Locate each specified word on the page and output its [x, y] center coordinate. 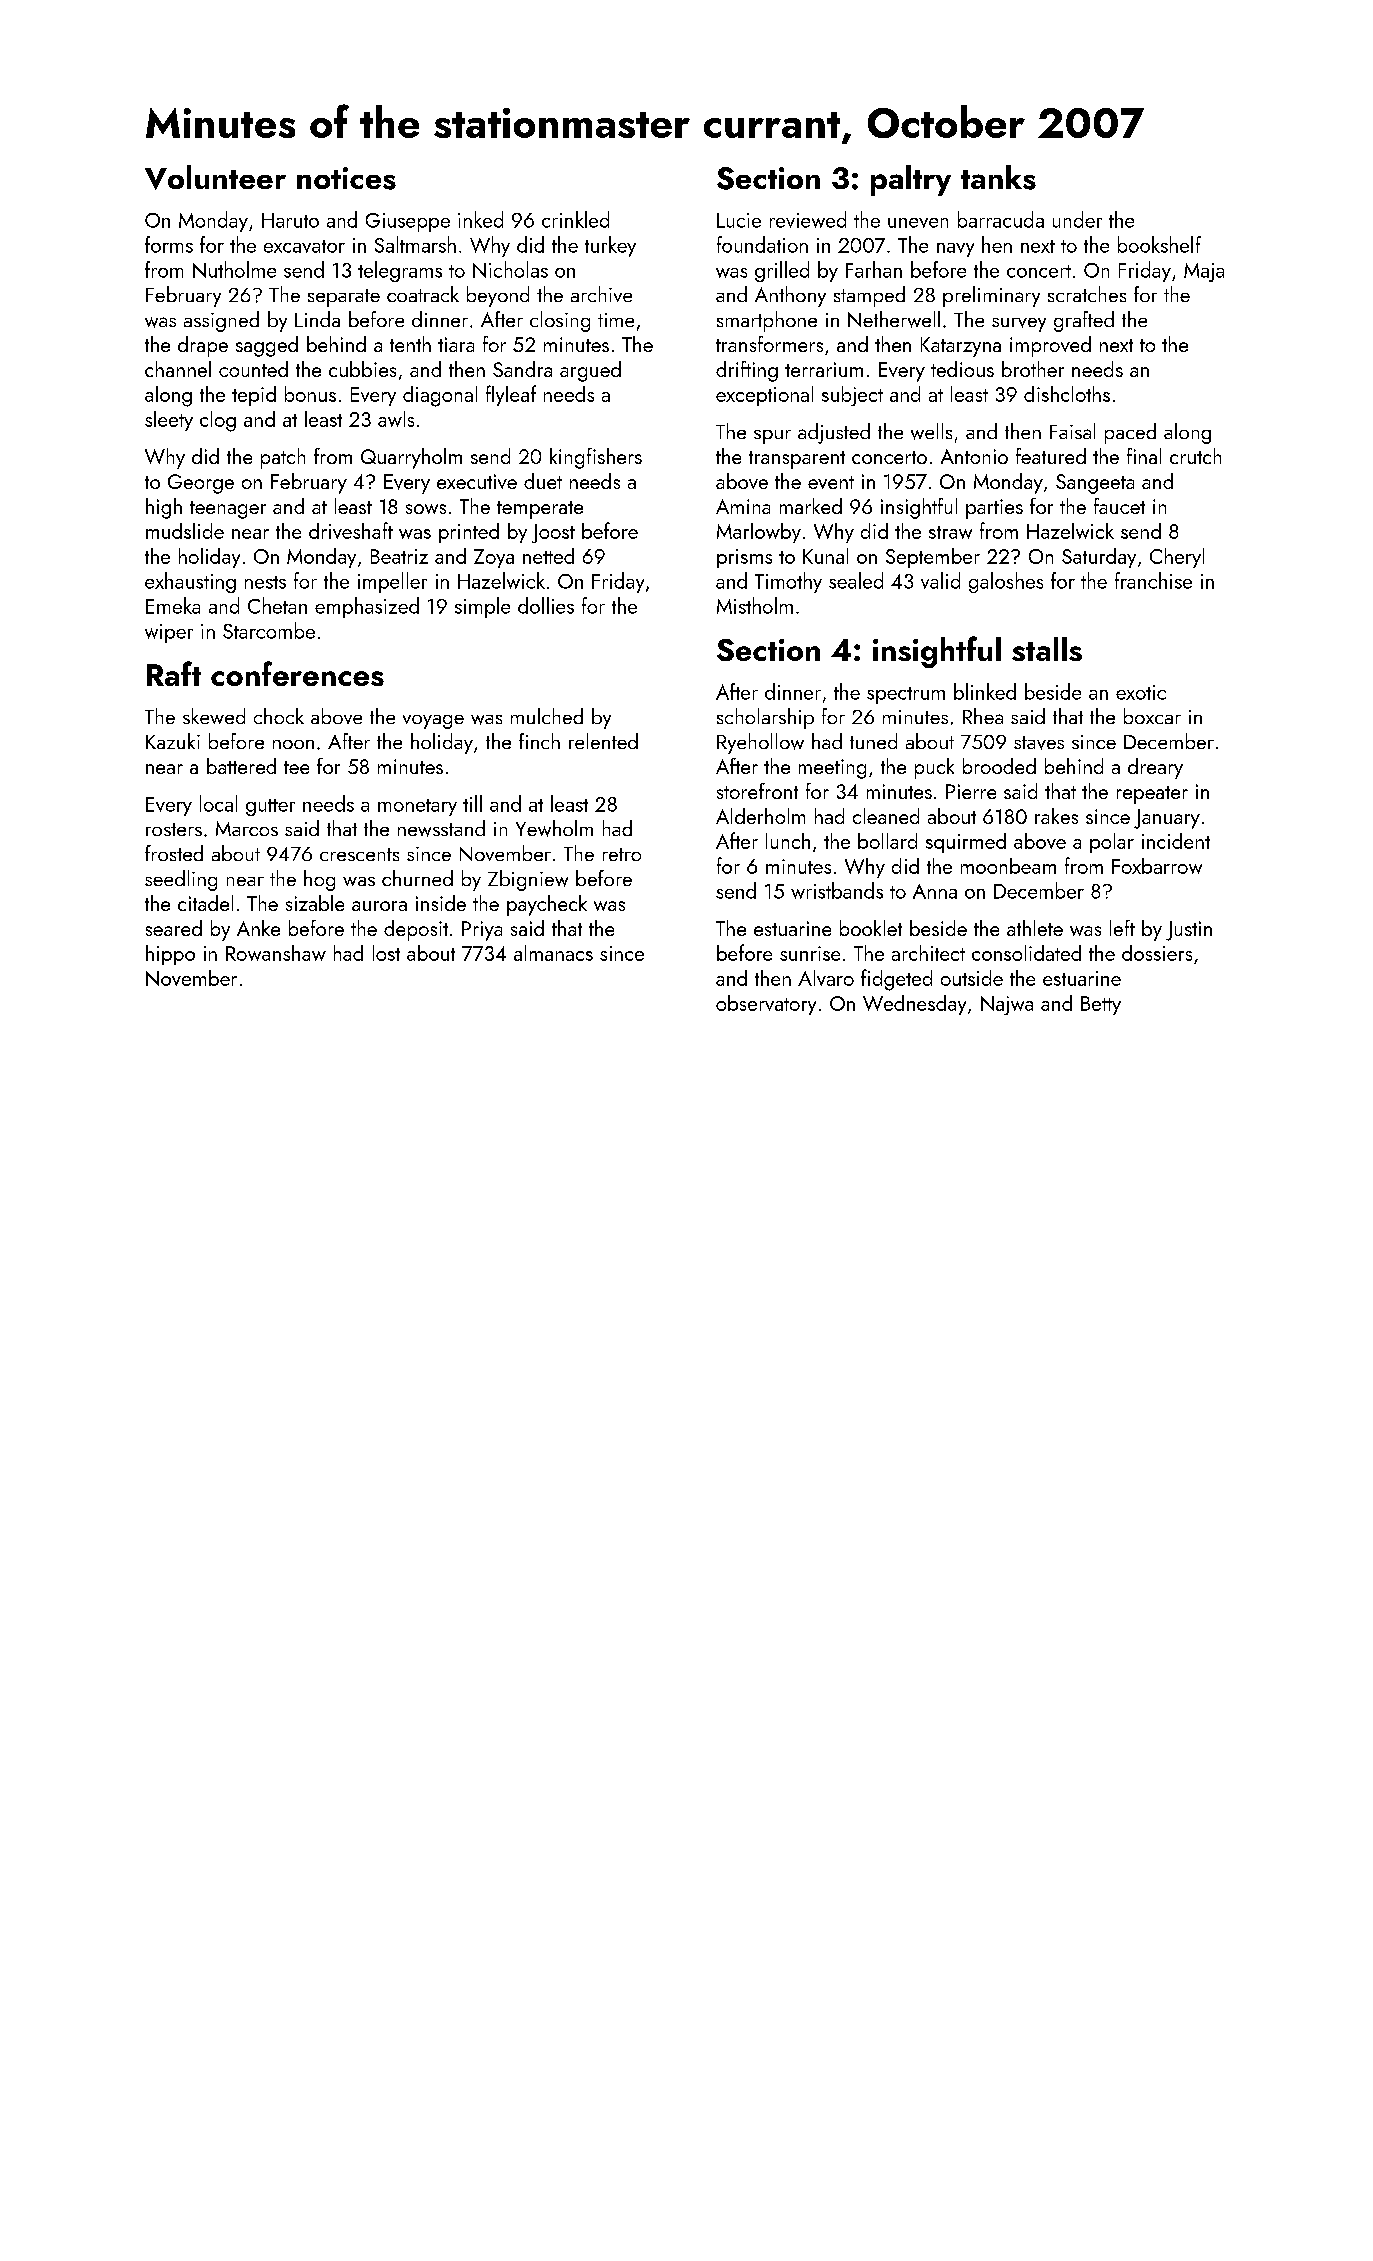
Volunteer [215, 177]
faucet [1119, 506]
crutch [1195, 456]
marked [811, 506]
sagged [267, 346]
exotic [1141, 692]
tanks [998, 177]
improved [1050, 346]
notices [346, 178]
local [218, 803]
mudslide [185, 531]
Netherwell [894, 319]
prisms [744, 558]
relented [603, 741]
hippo [170, 955]
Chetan [277, 605]
